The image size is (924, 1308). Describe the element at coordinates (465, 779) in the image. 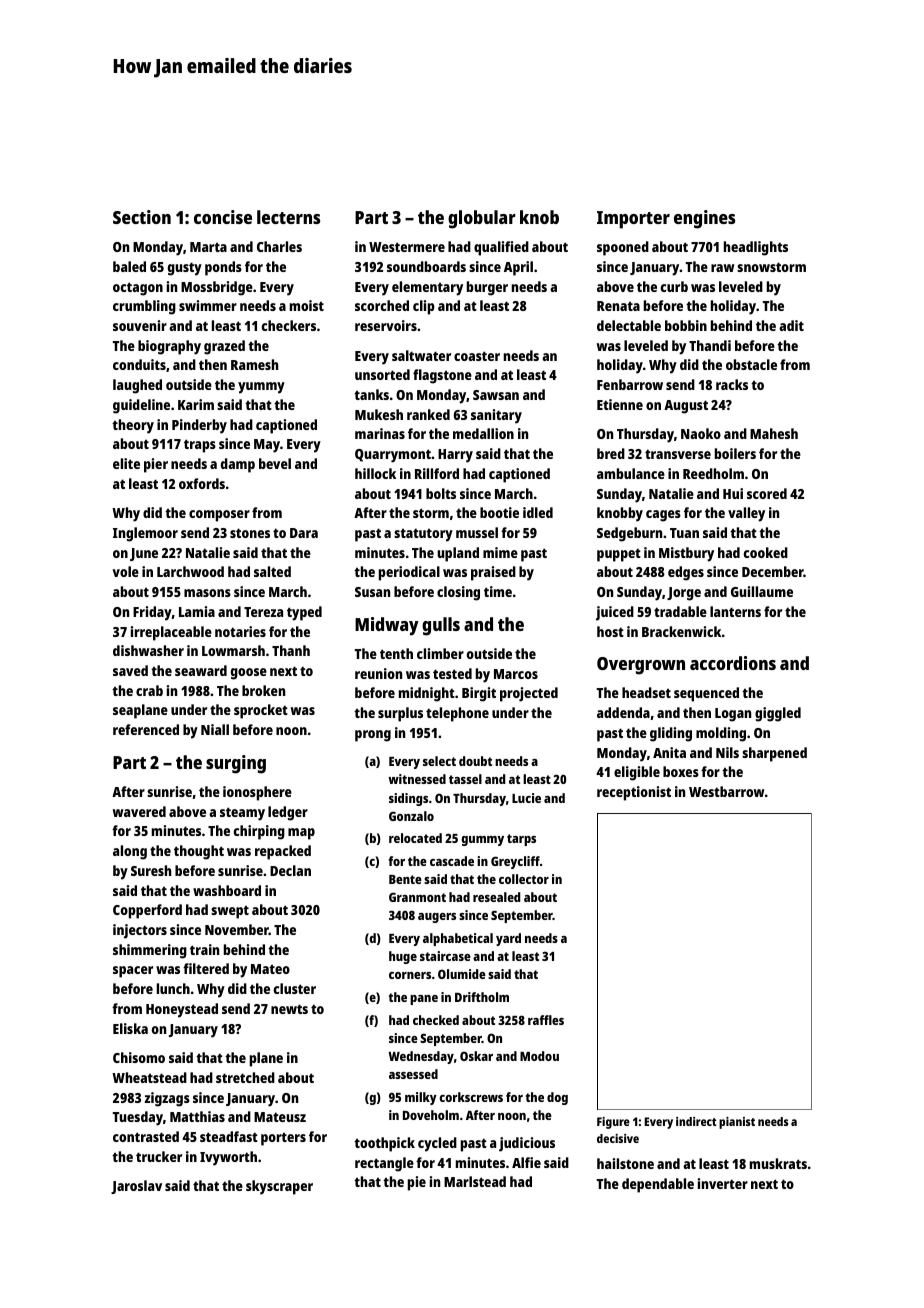

I see `tassel` at that location.
